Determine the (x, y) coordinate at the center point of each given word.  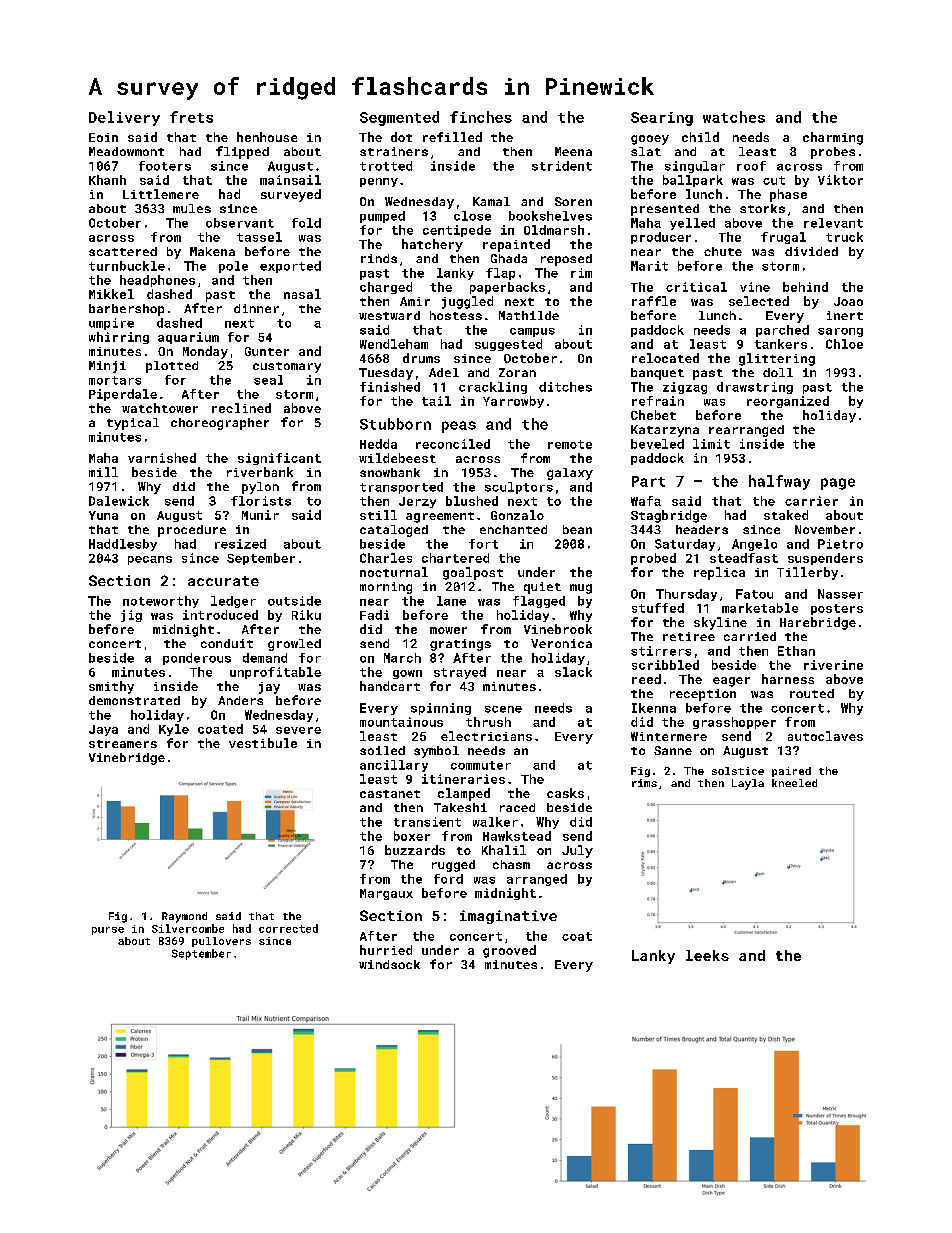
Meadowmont (126, 151)
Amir (415, 301)
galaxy (570, 474)
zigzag (685, 388)
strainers (394, 151)
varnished (162, 458)
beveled (657, 444)
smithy (111, 687)
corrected (288, 928)
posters (837, 609)
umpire (111, 324)
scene (503, 709)
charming (833, 138)
